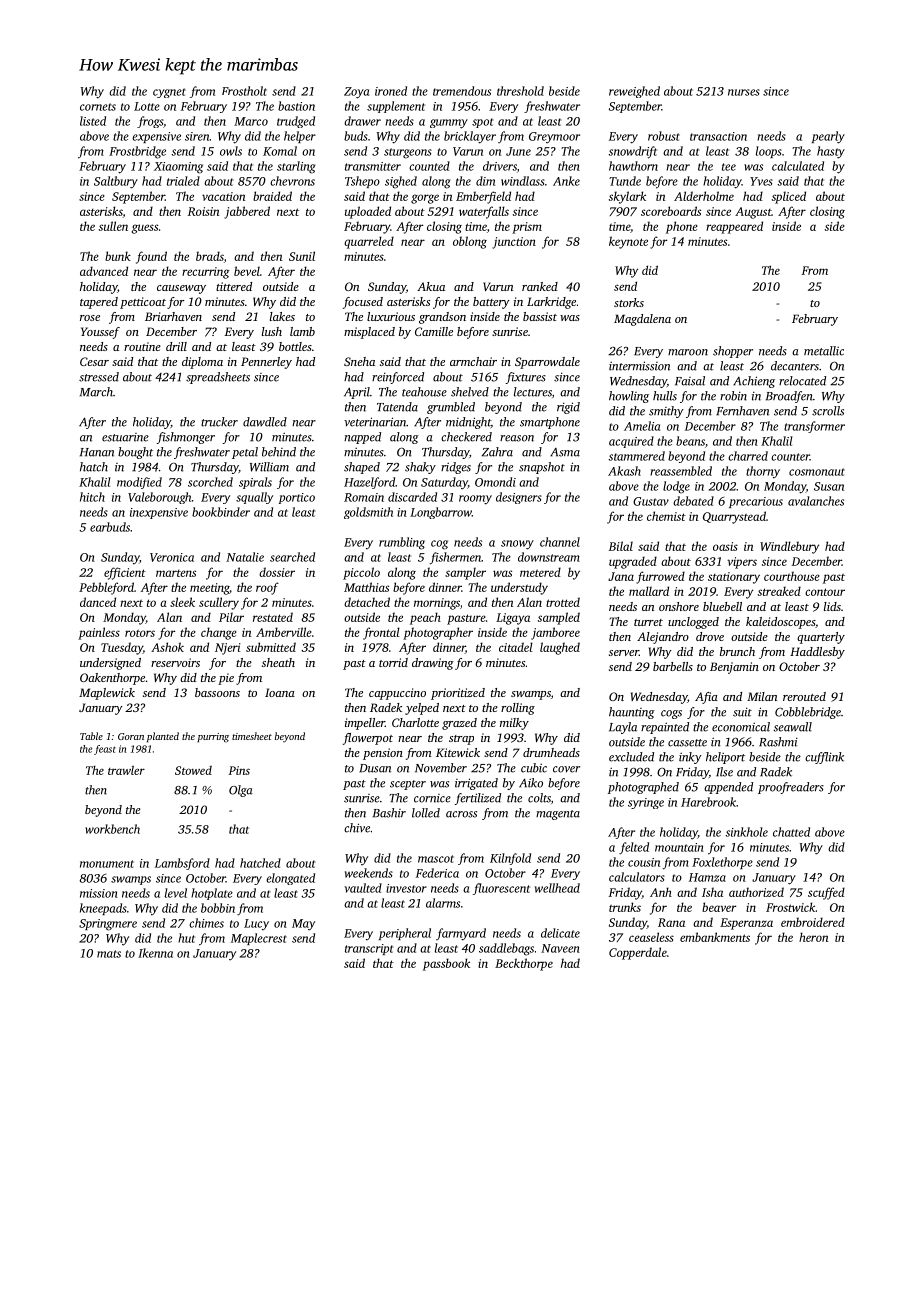  I want to click on danced, so click(98, 602).
